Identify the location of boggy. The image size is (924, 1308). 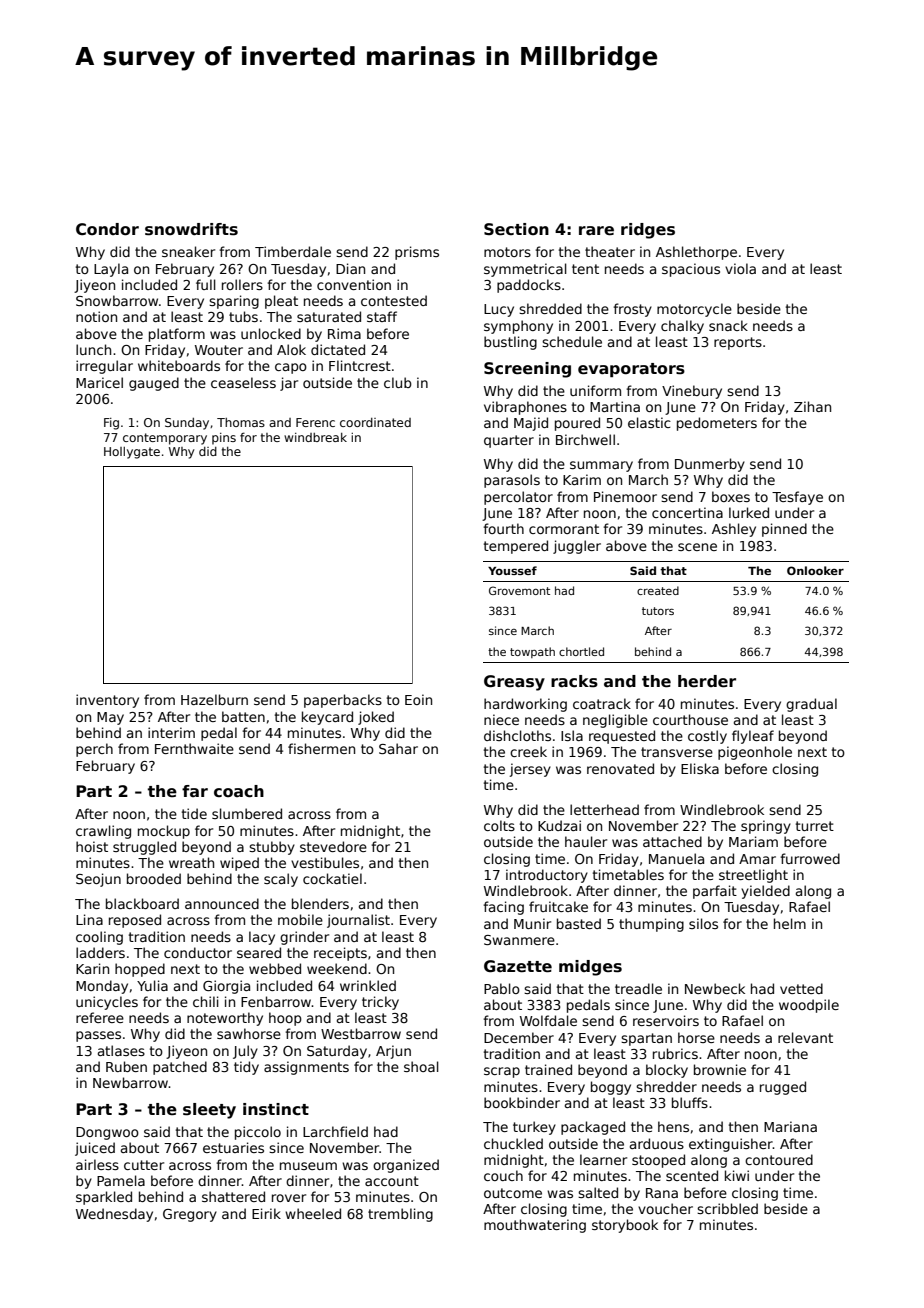
(611, 1088).
